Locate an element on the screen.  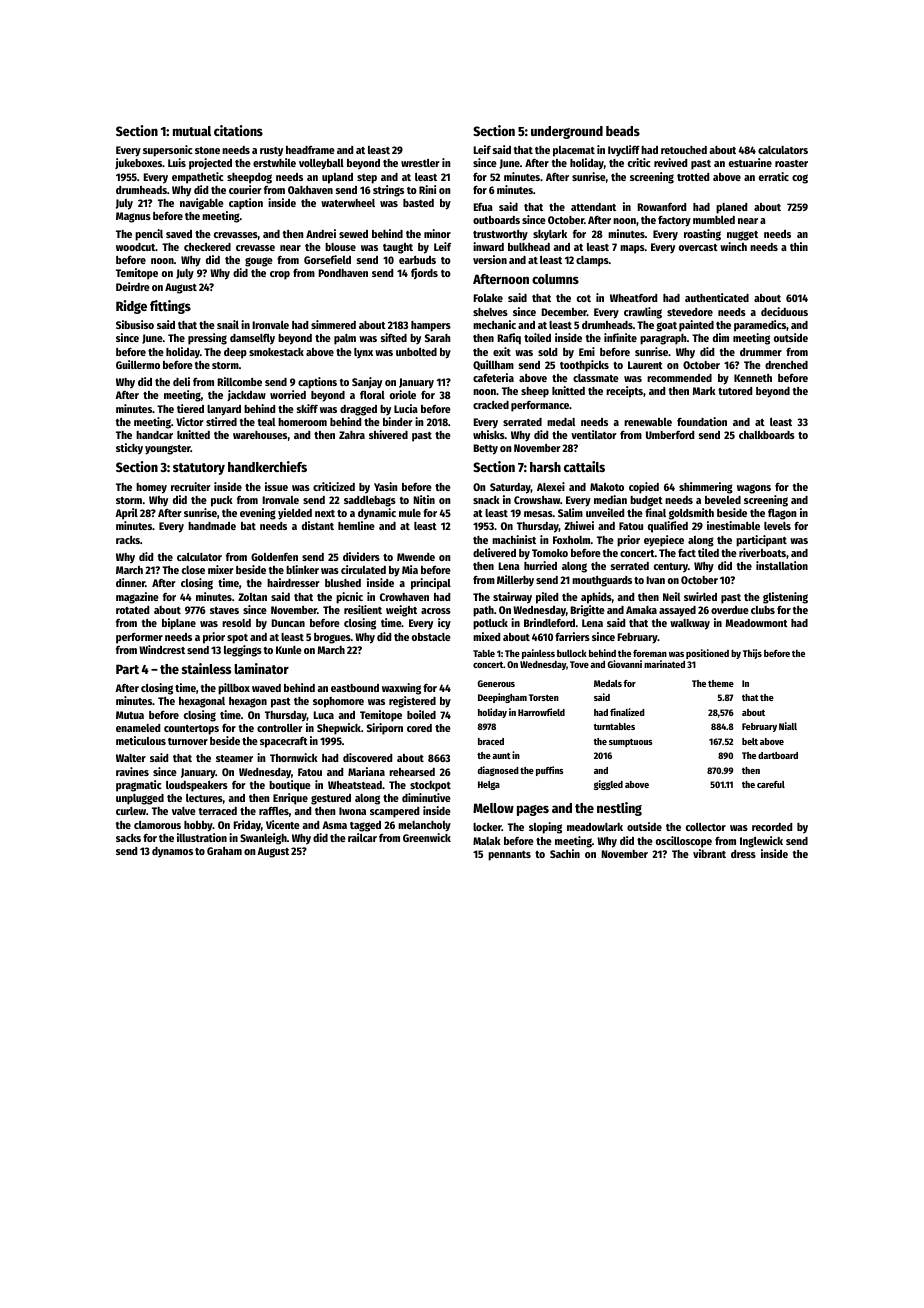
wagons is located at coordinates (754, 489).
